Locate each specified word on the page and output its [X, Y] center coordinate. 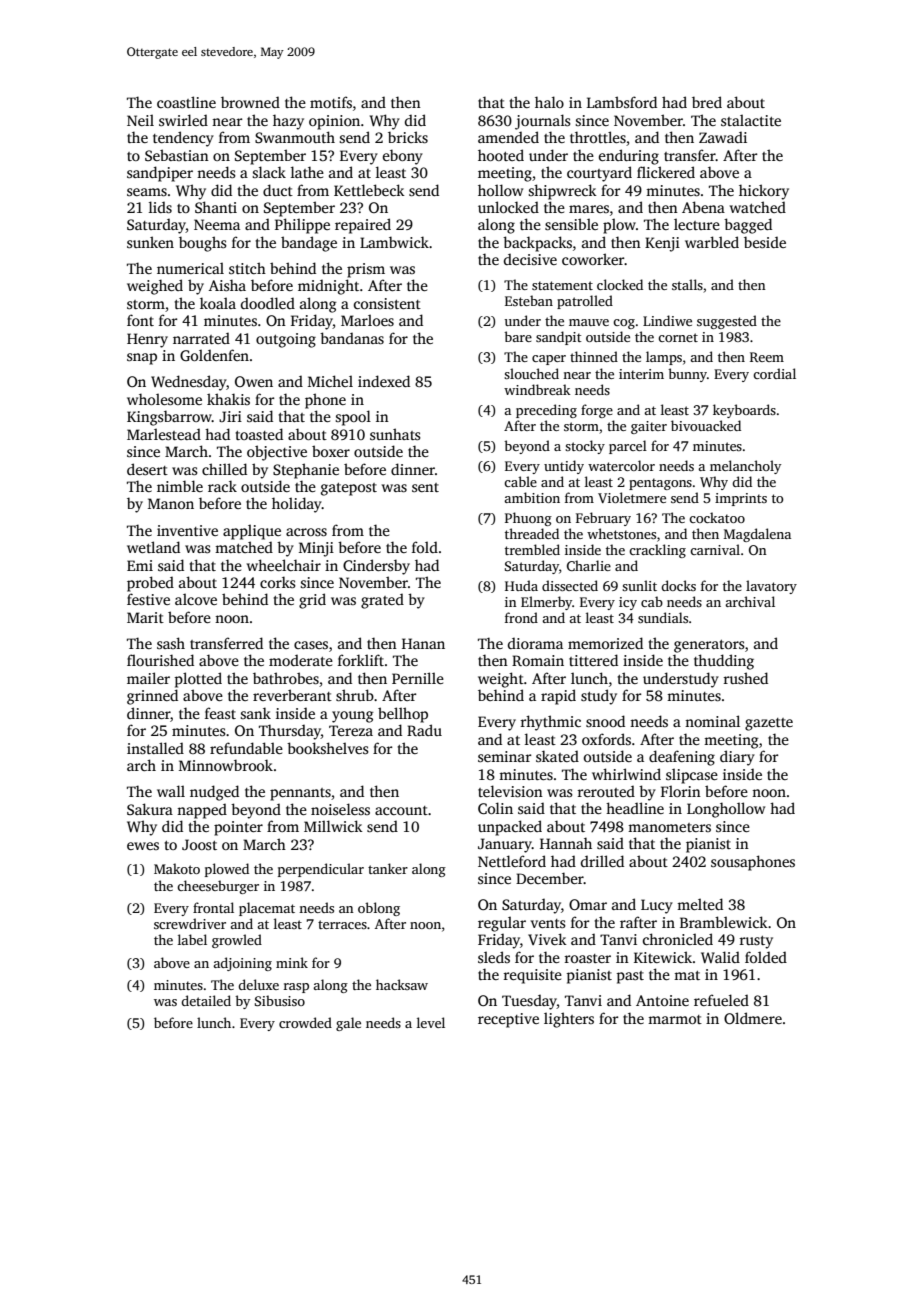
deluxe [258, 984]
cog [624, 324]
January [505, 845]
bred [707, 102]
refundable [246, 748]
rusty [756, 942]
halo [549, 102]
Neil [140, 120]
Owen [254, 381]
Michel [330, 381]
